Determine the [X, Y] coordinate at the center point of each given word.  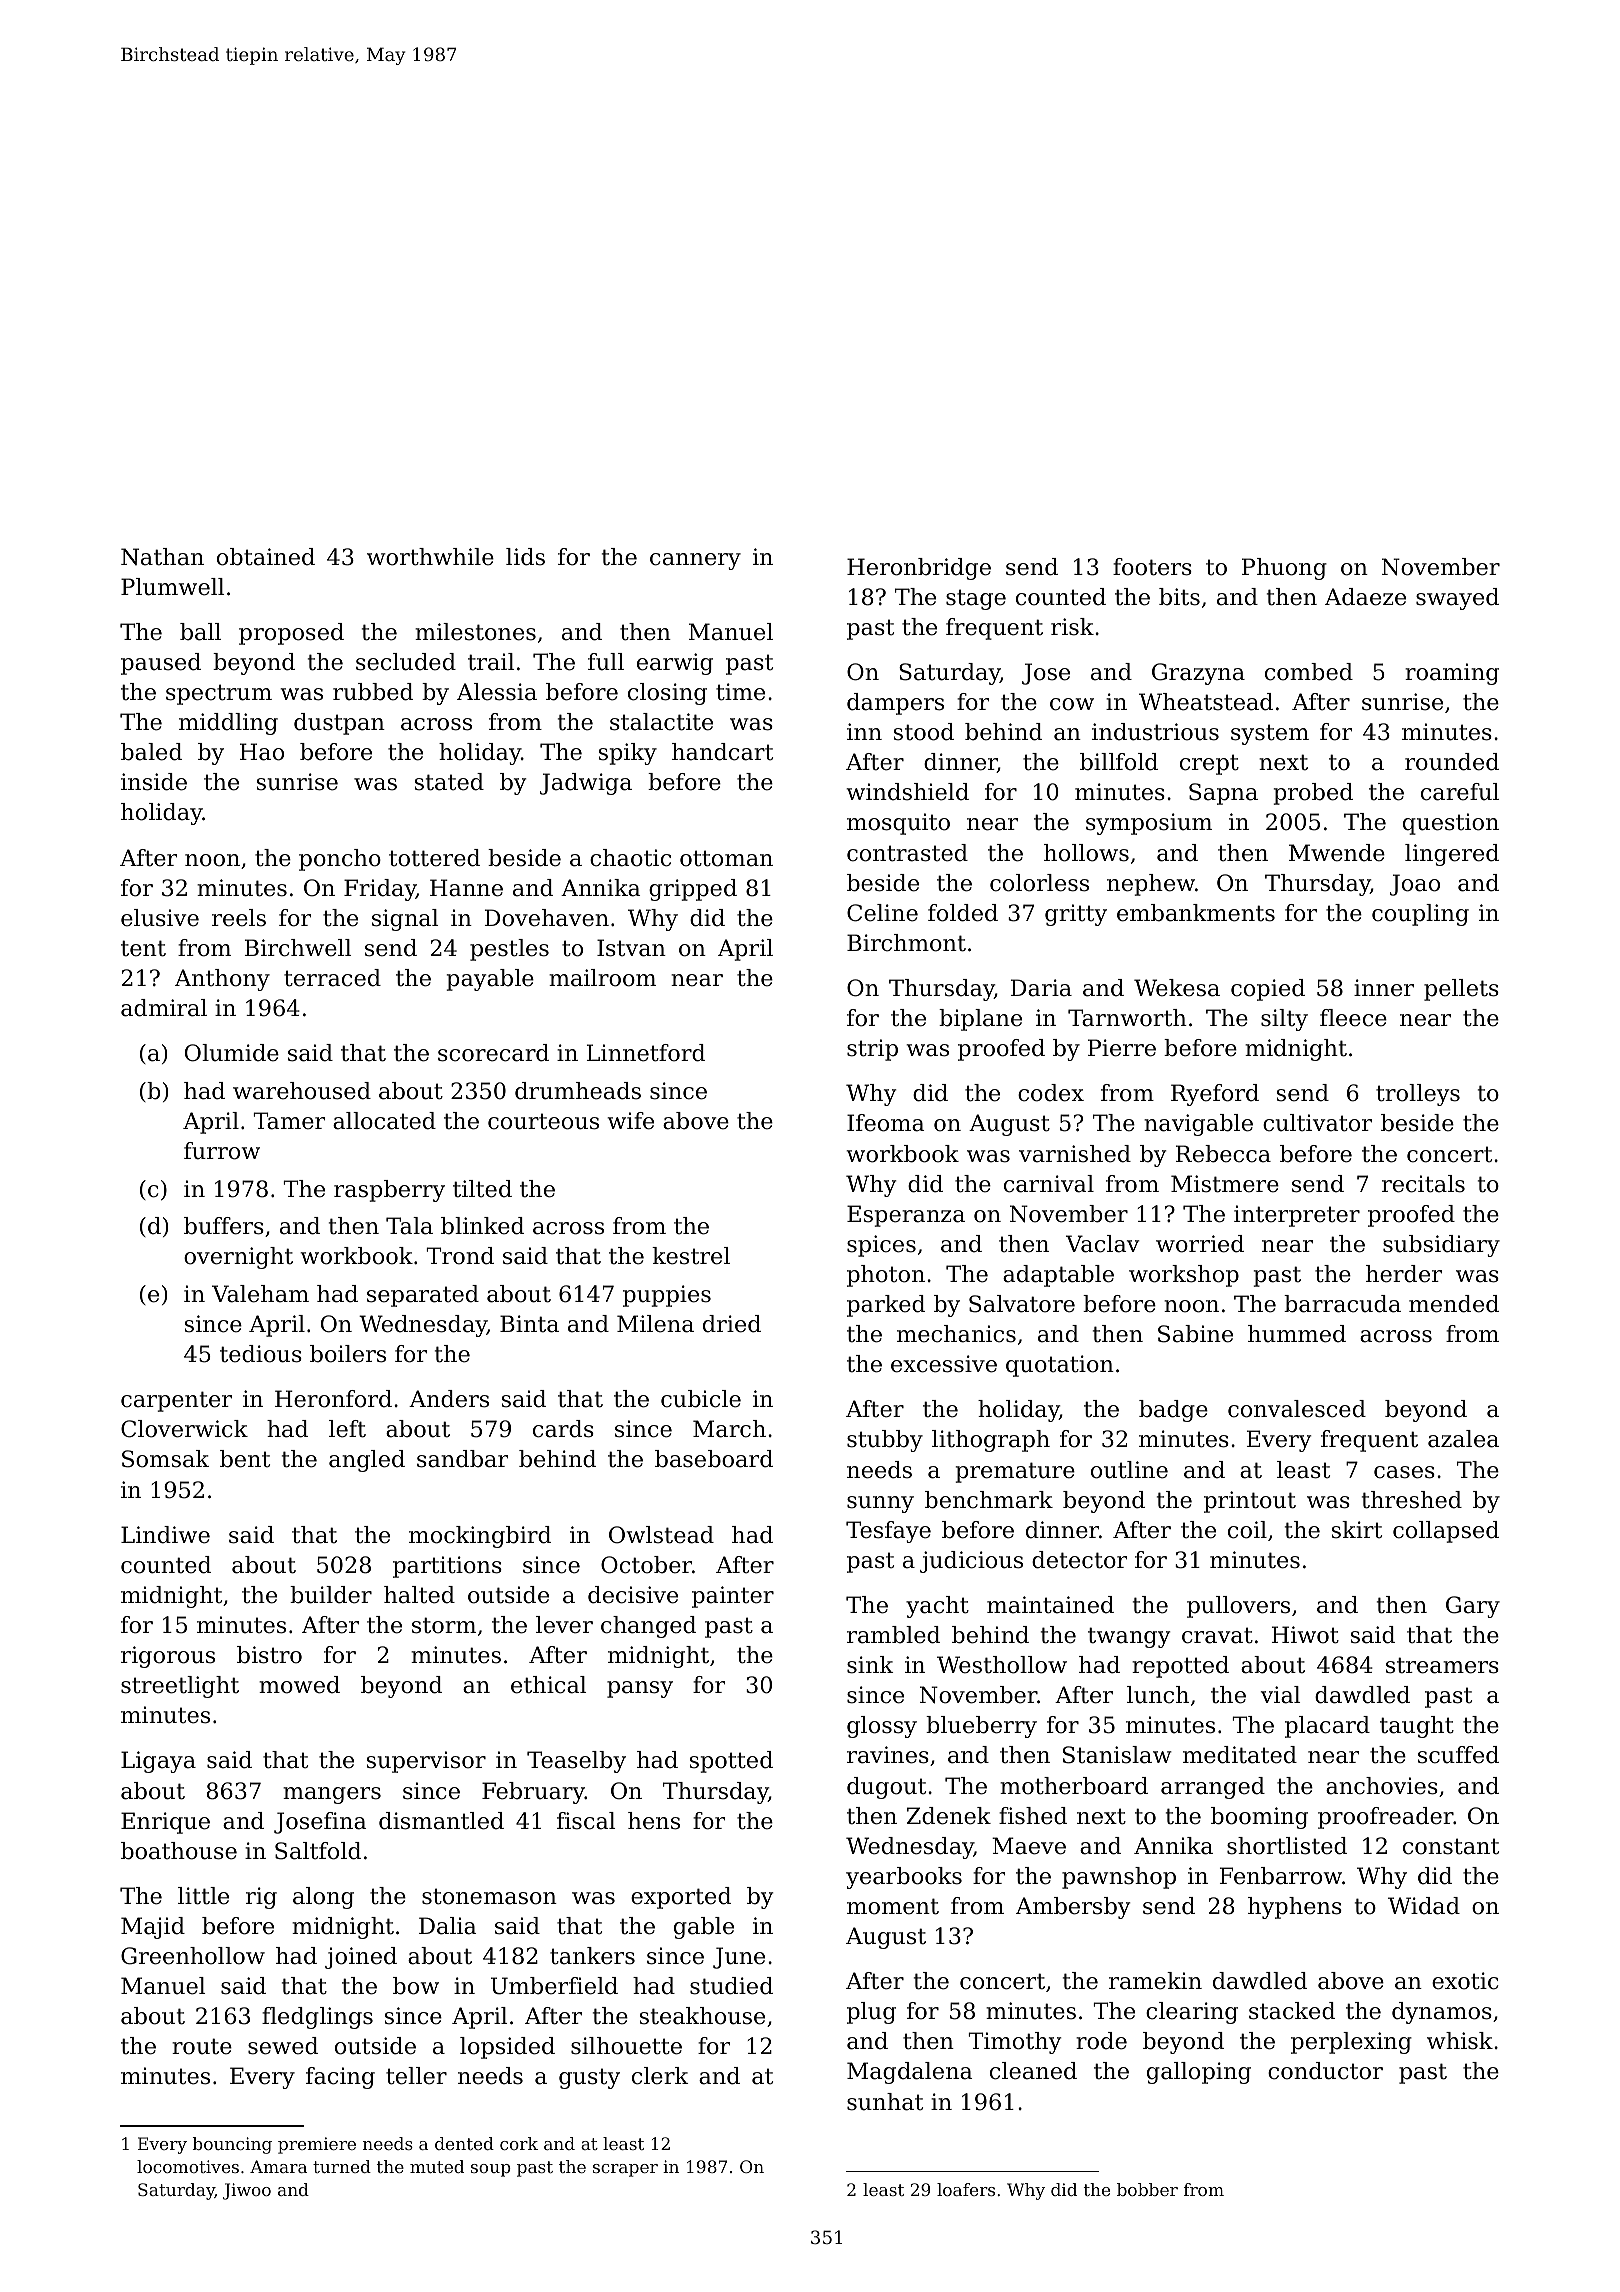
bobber [1147, 2189]
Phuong [1284, 569]
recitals [1423, 1184]
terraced [332, 978]
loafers [966, 2189]
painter [733, 1597]
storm [444, 1625]
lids [525, 557]
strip [872, 1050]
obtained [266, 557]
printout [1250, 1502]
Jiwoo [247, 2191]
